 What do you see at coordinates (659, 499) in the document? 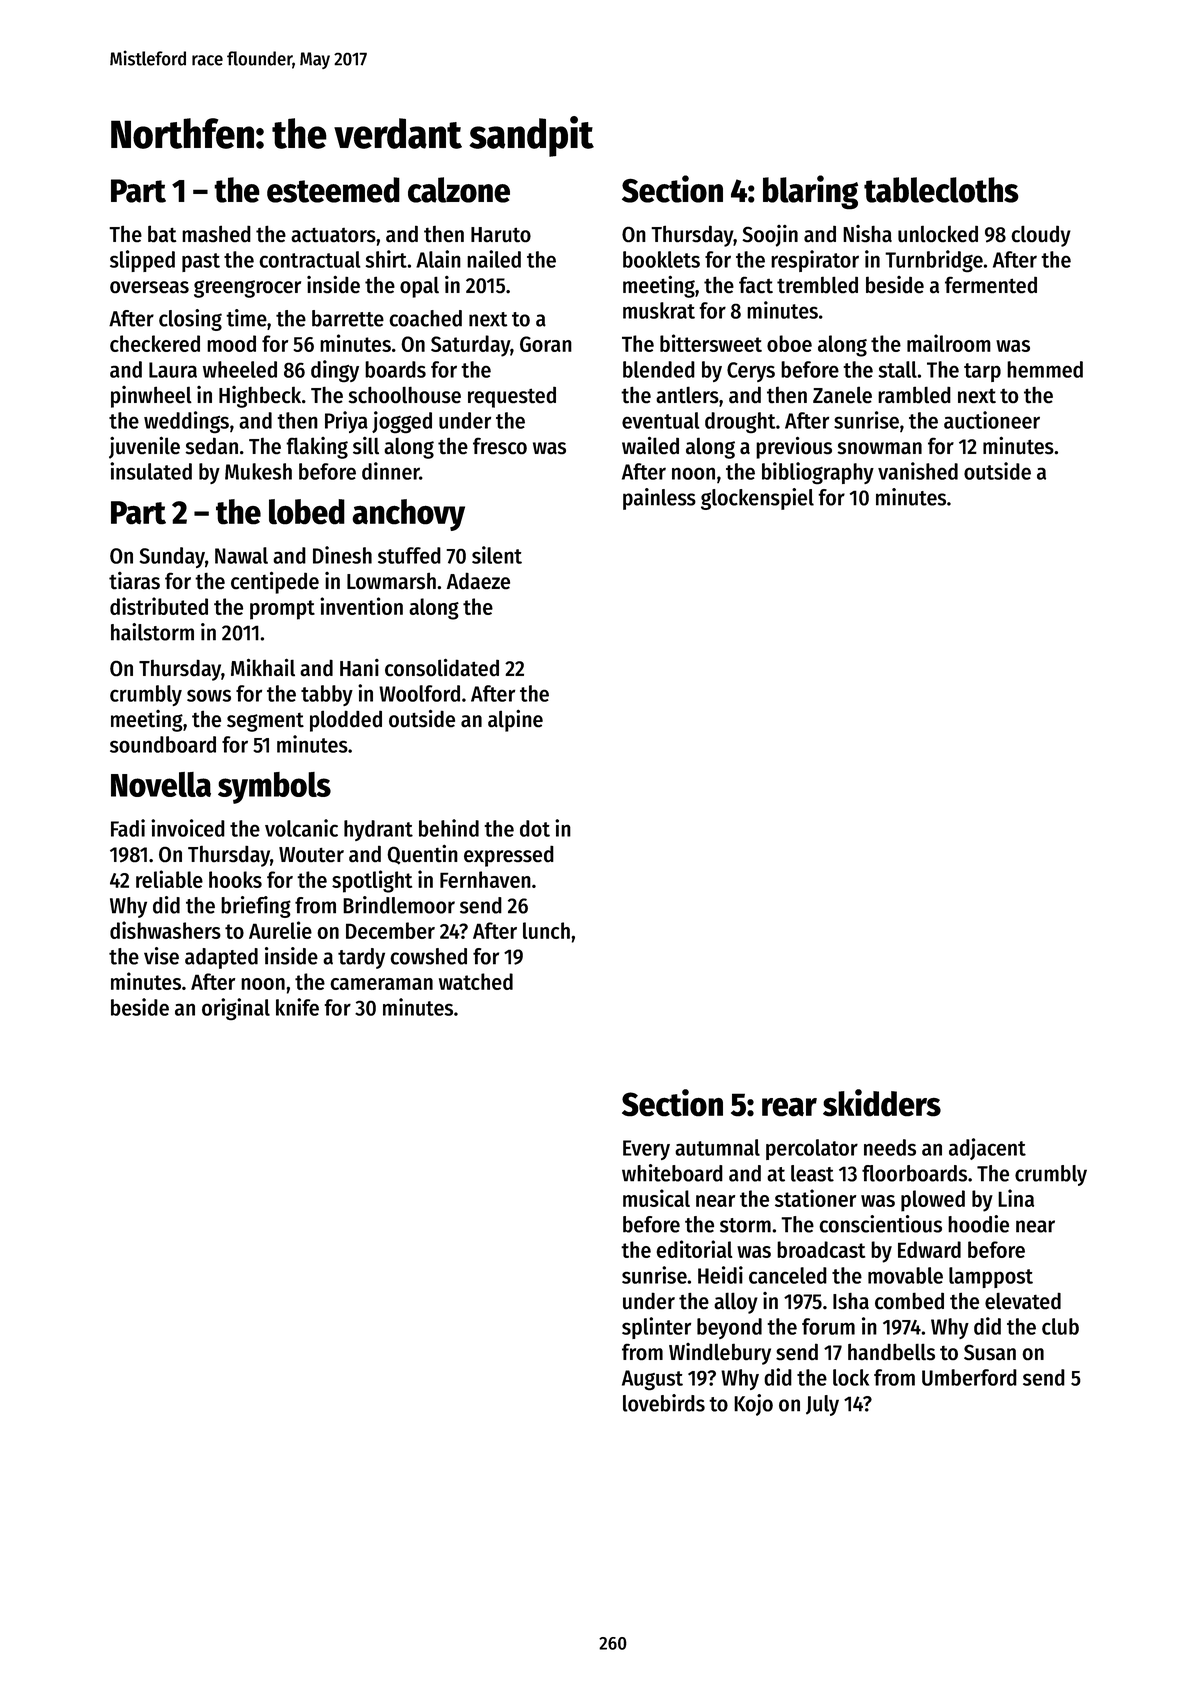
I see `painless` at bounding box center [659, 499].
